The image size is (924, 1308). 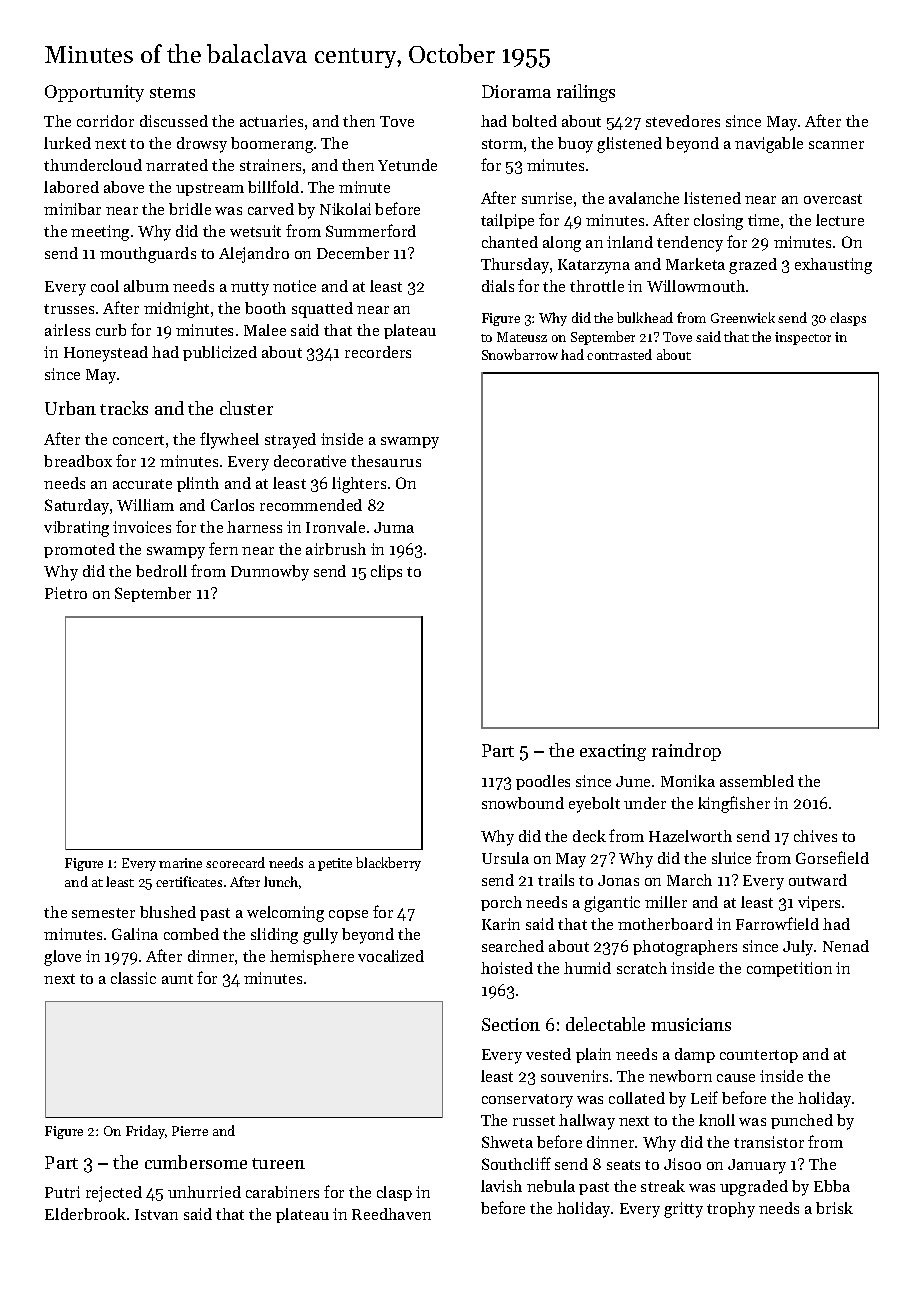 I want to click on Greenwick, so click(x=743, y=317).
